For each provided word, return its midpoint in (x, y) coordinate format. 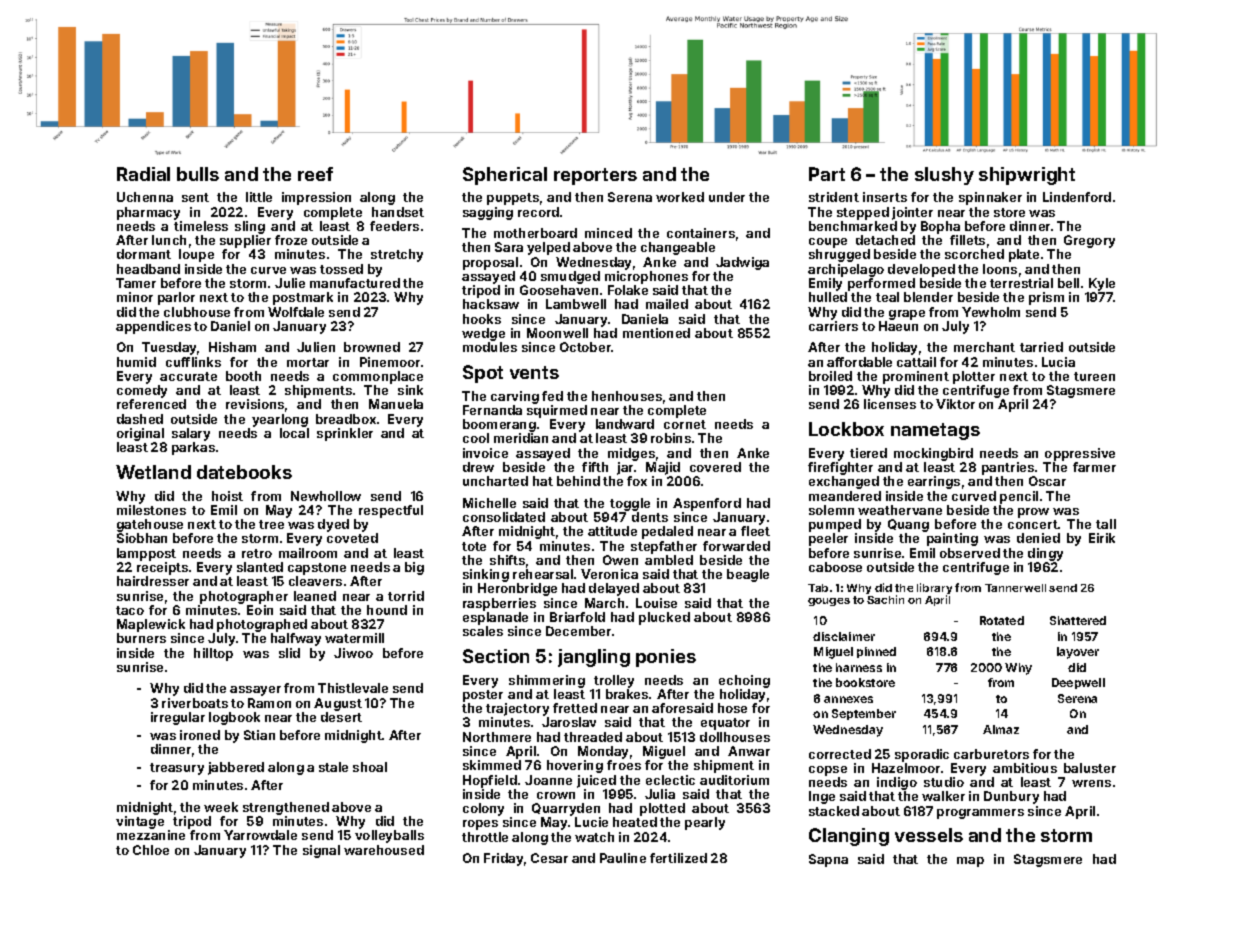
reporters (595, 176)
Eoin (260, 610)
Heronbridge (517, 589)
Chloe (151, 850)
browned (372, 347)
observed (970, 553)
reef (315, 174)
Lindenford (1077, 197)
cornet (685, 424)
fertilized (678, 858)
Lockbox (846, 429)
